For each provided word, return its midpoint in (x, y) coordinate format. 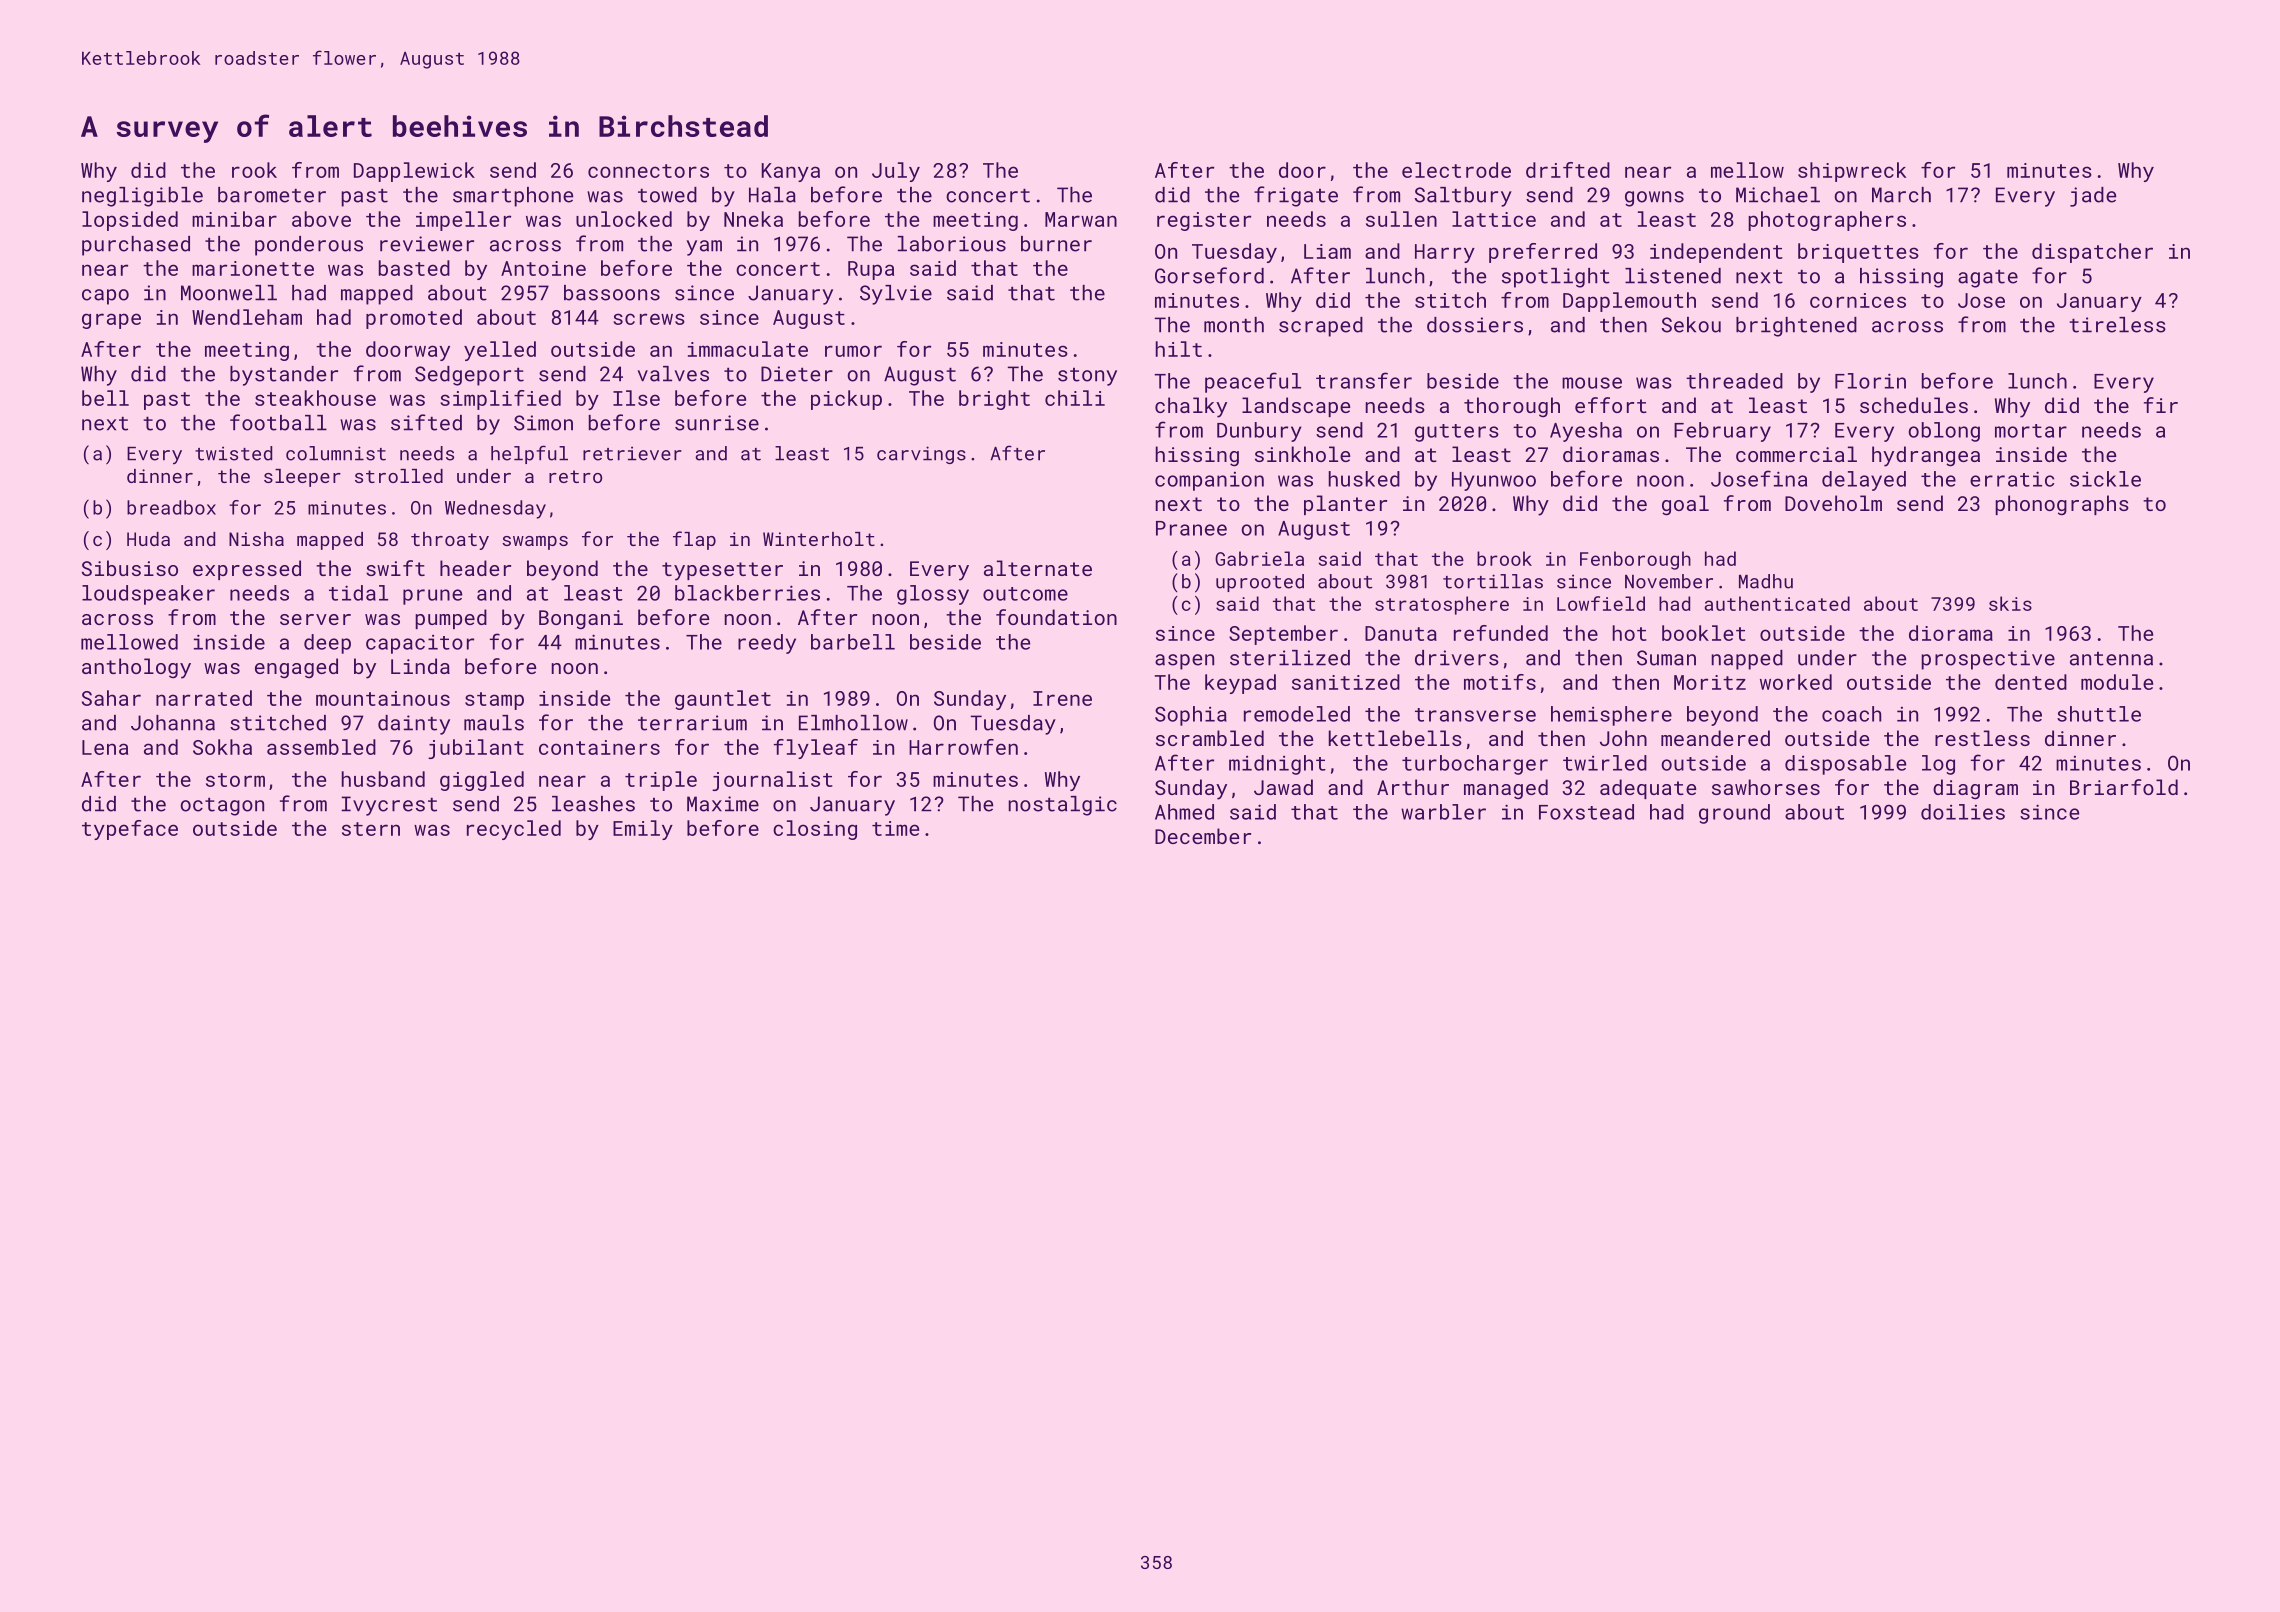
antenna (2111, 659)
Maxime (723, 804)
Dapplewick (414, 172)
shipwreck (1852, 172)
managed (1506, 789)
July (896, 172)
